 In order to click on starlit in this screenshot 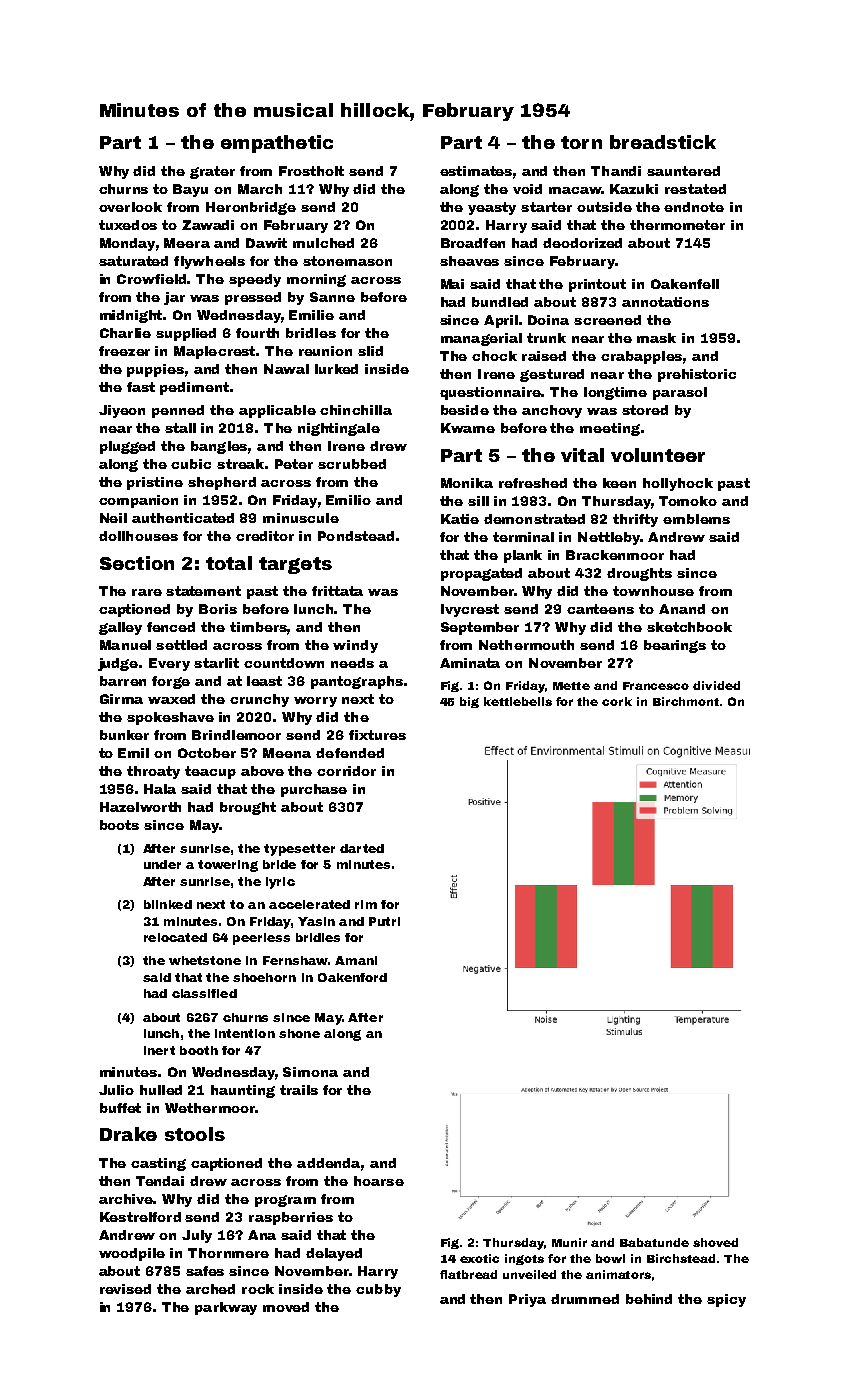, I will do `click(216, 663)`.
